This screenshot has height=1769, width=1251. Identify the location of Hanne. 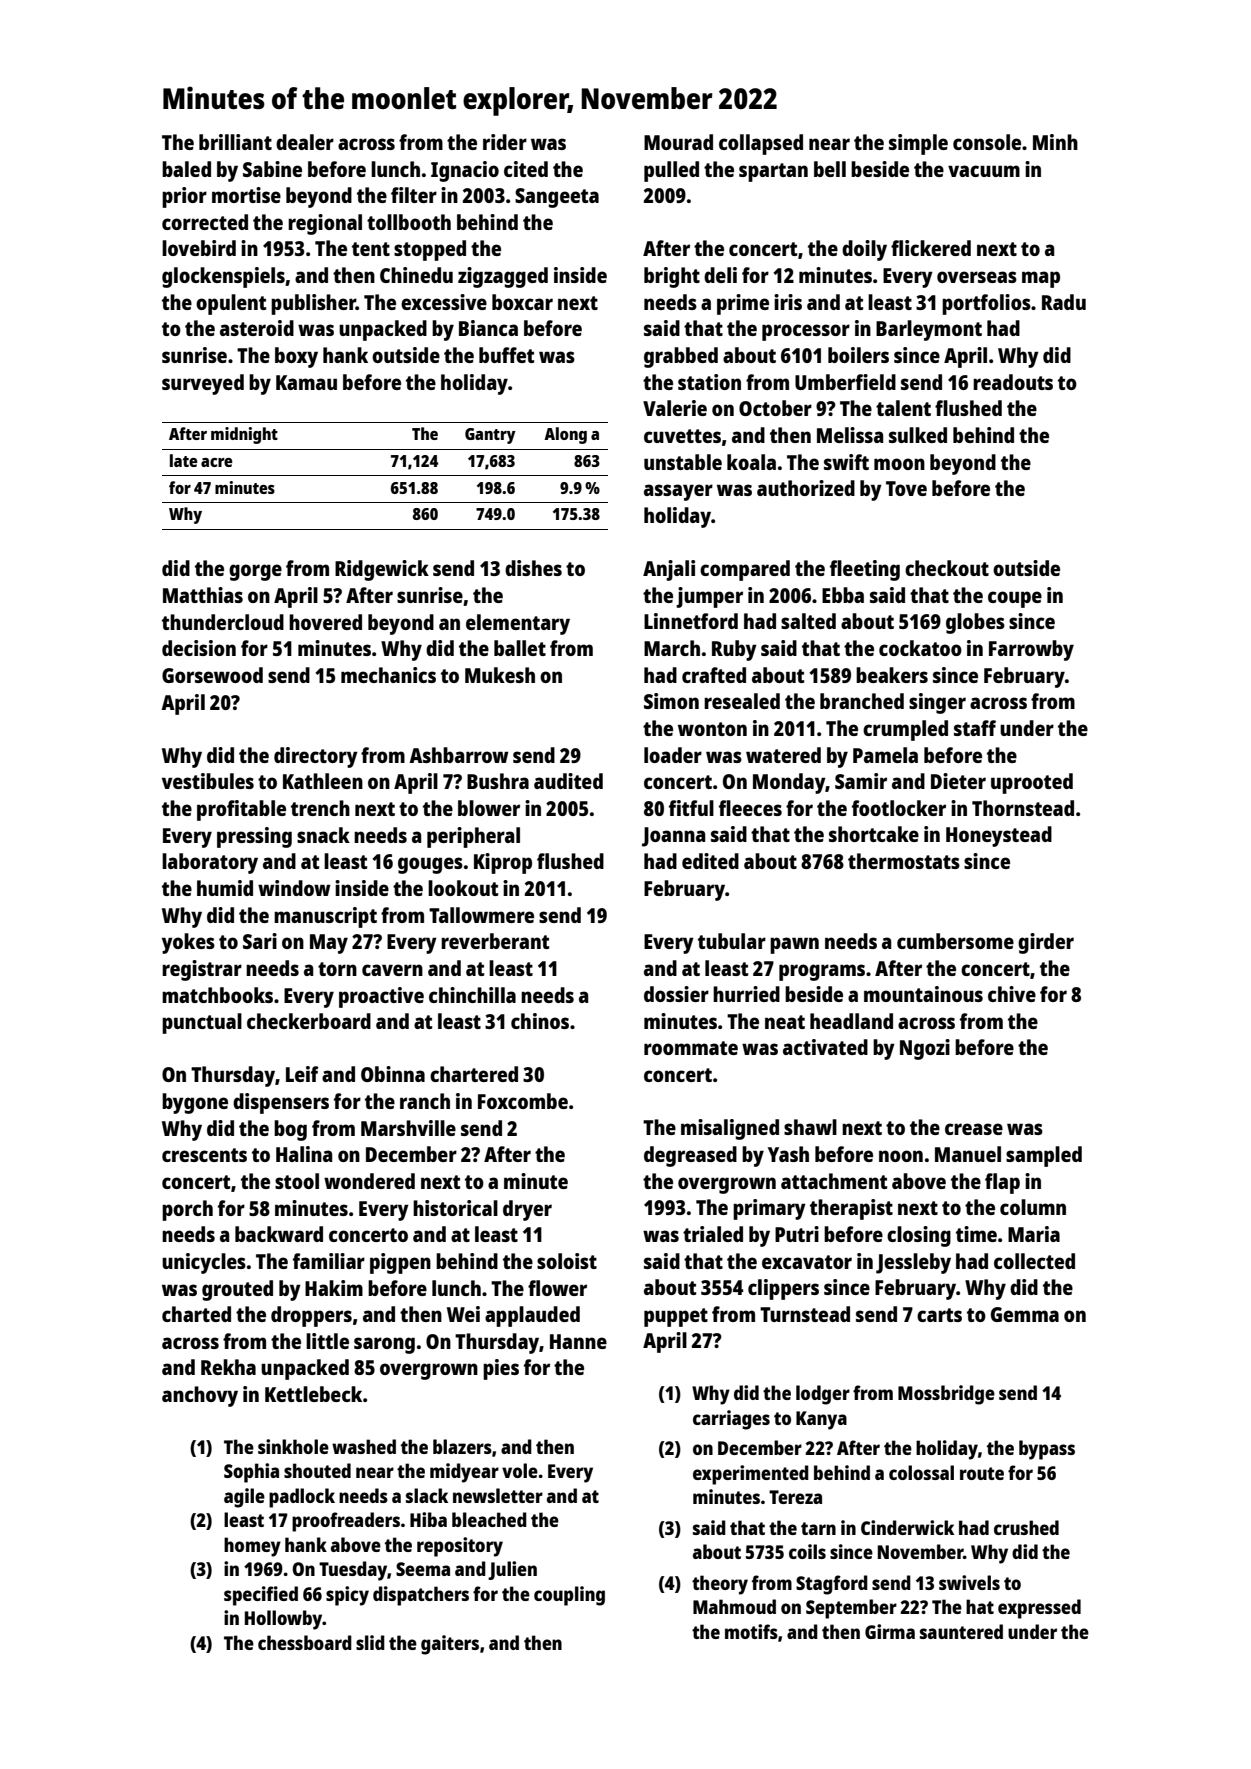
(578, 1341).
